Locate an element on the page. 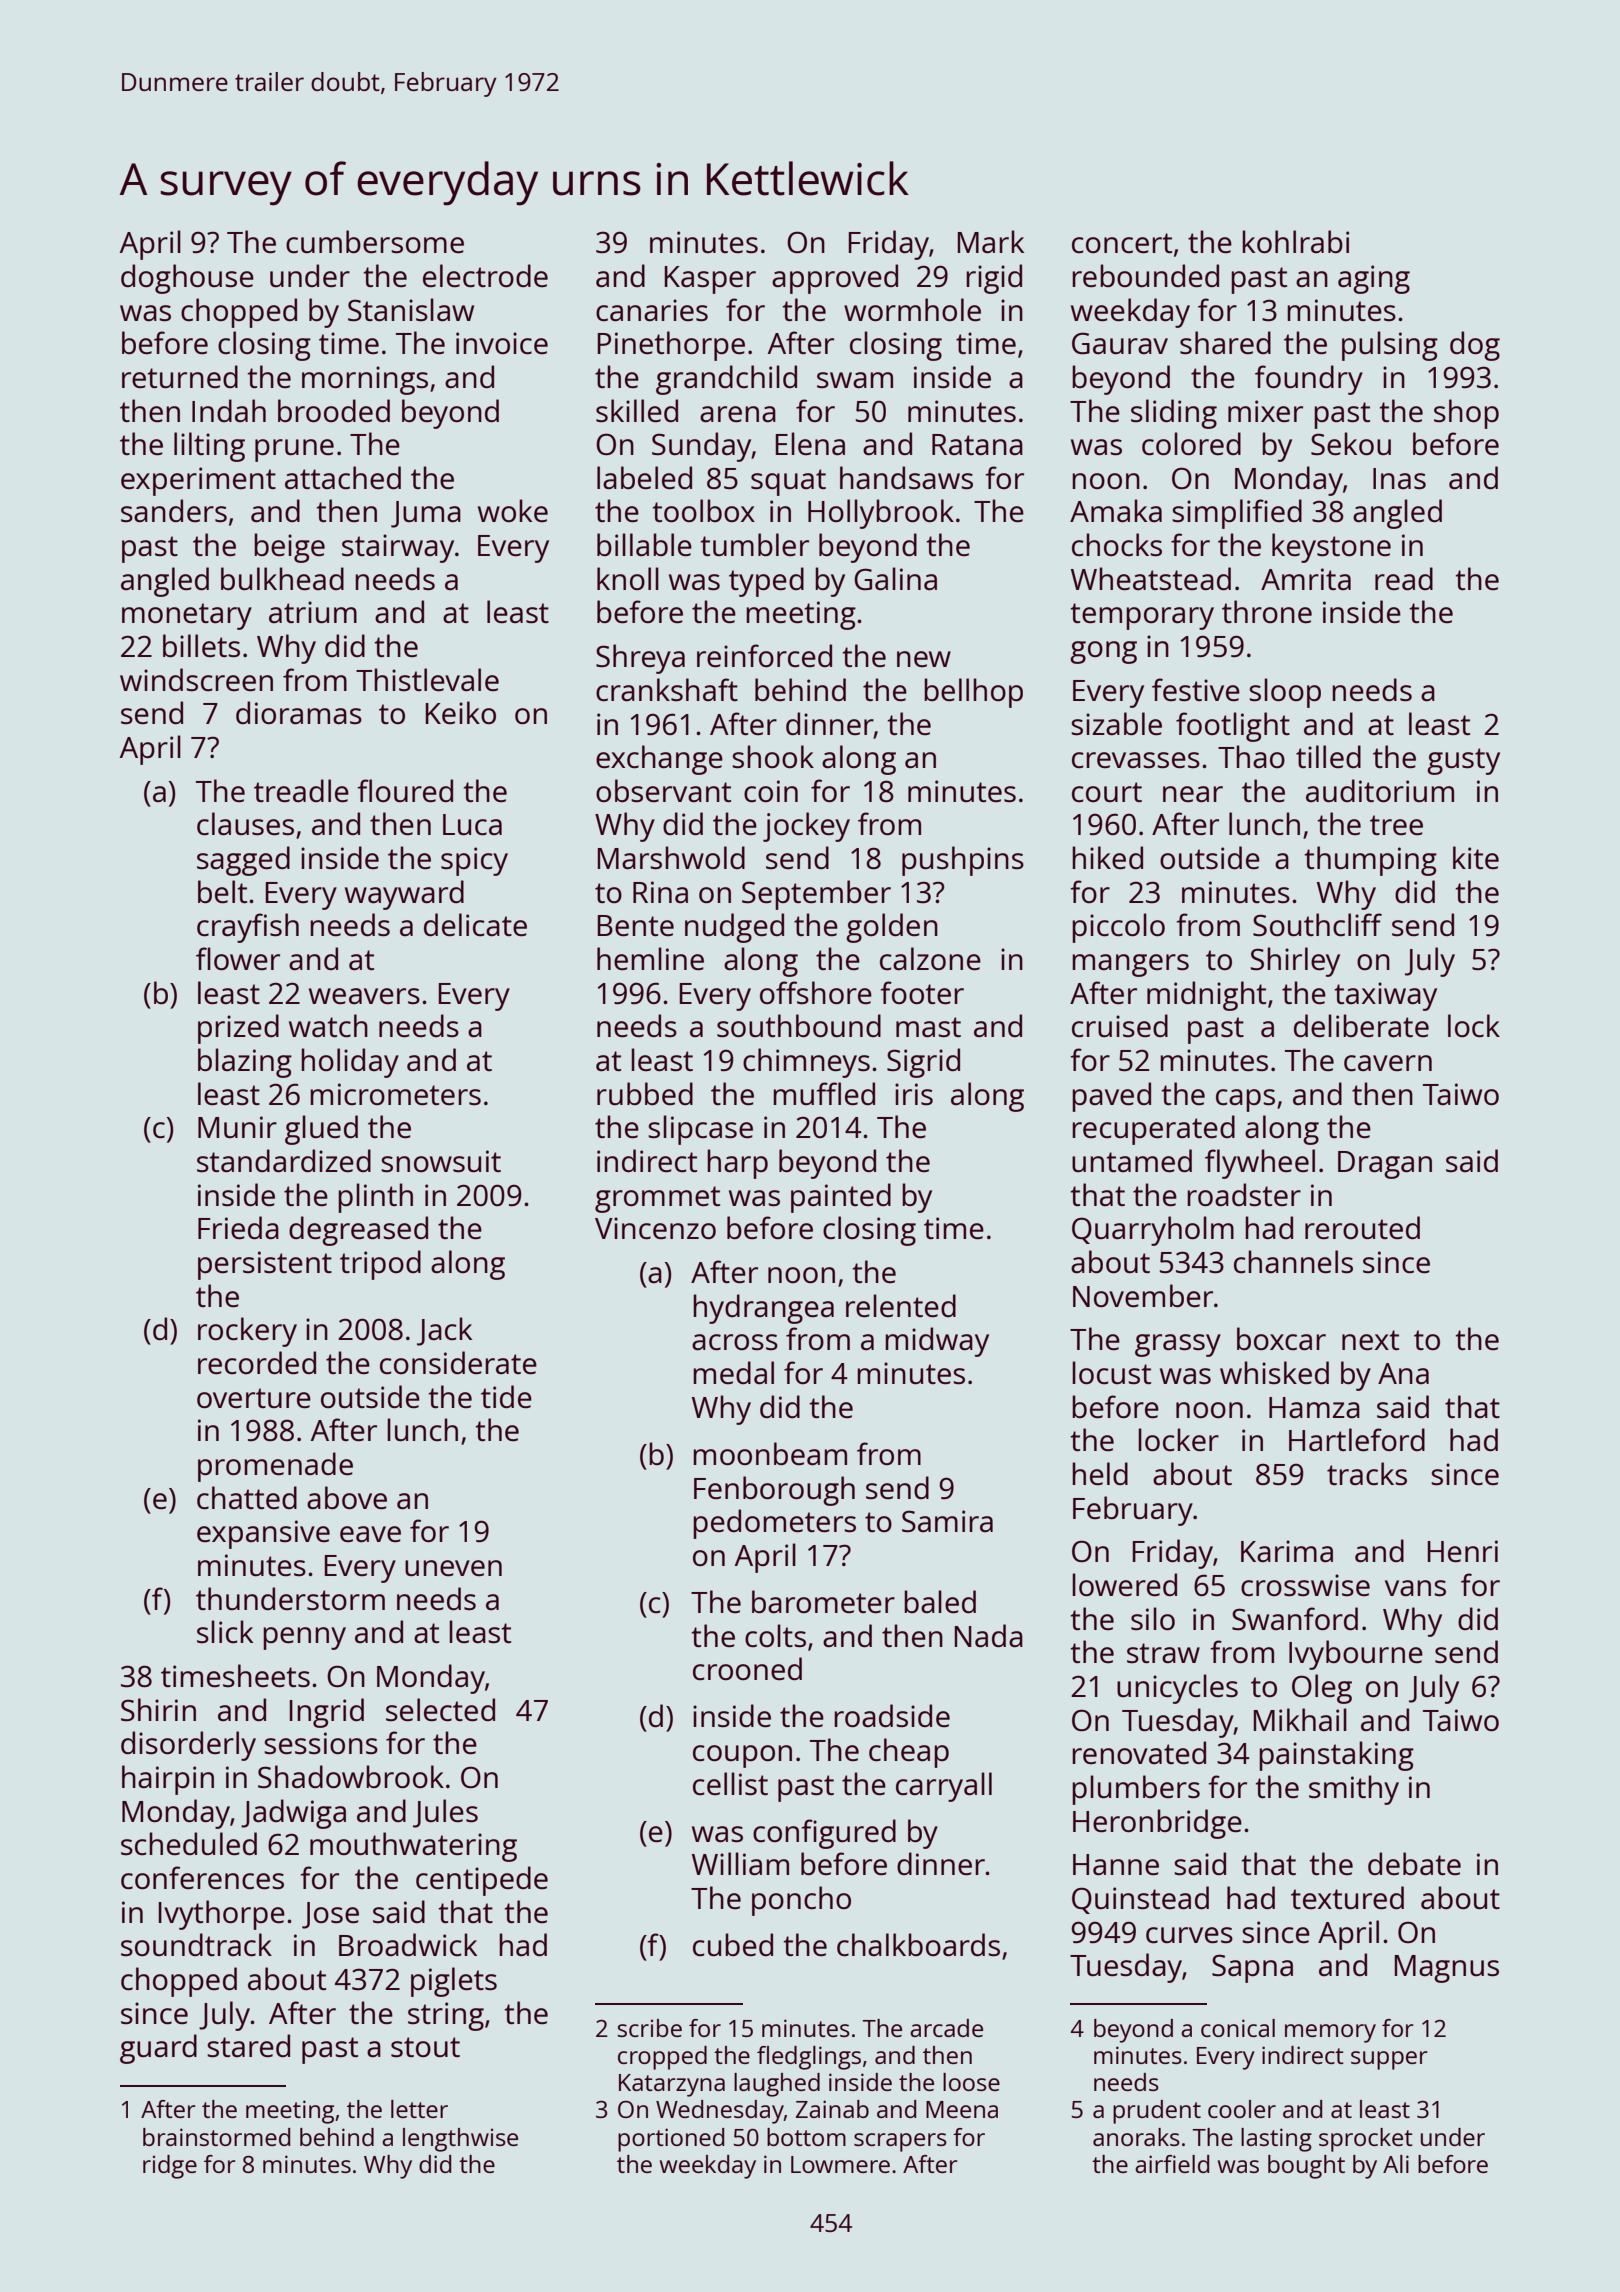  grandchild is located at coordinates (726, 380).
